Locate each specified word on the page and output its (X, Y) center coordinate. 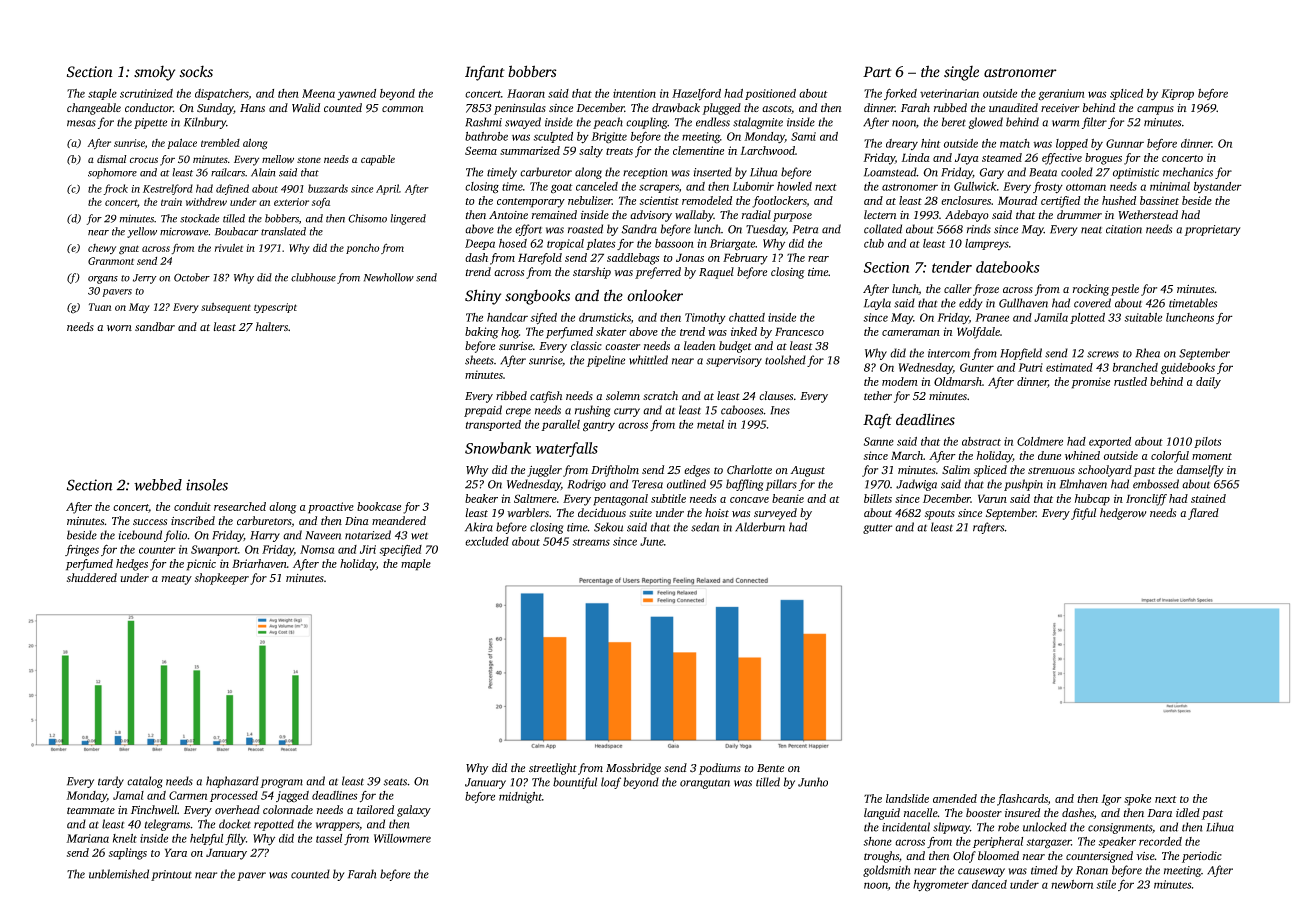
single (961, 73)
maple (416, 565)
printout (171, 875)
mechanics (1188, 172)
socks (196, 71)
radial (756, 214)
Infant (485, 73)
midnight (520, 798)
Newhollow (389, 277)
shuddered (92, 577)
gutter (877, 529)
